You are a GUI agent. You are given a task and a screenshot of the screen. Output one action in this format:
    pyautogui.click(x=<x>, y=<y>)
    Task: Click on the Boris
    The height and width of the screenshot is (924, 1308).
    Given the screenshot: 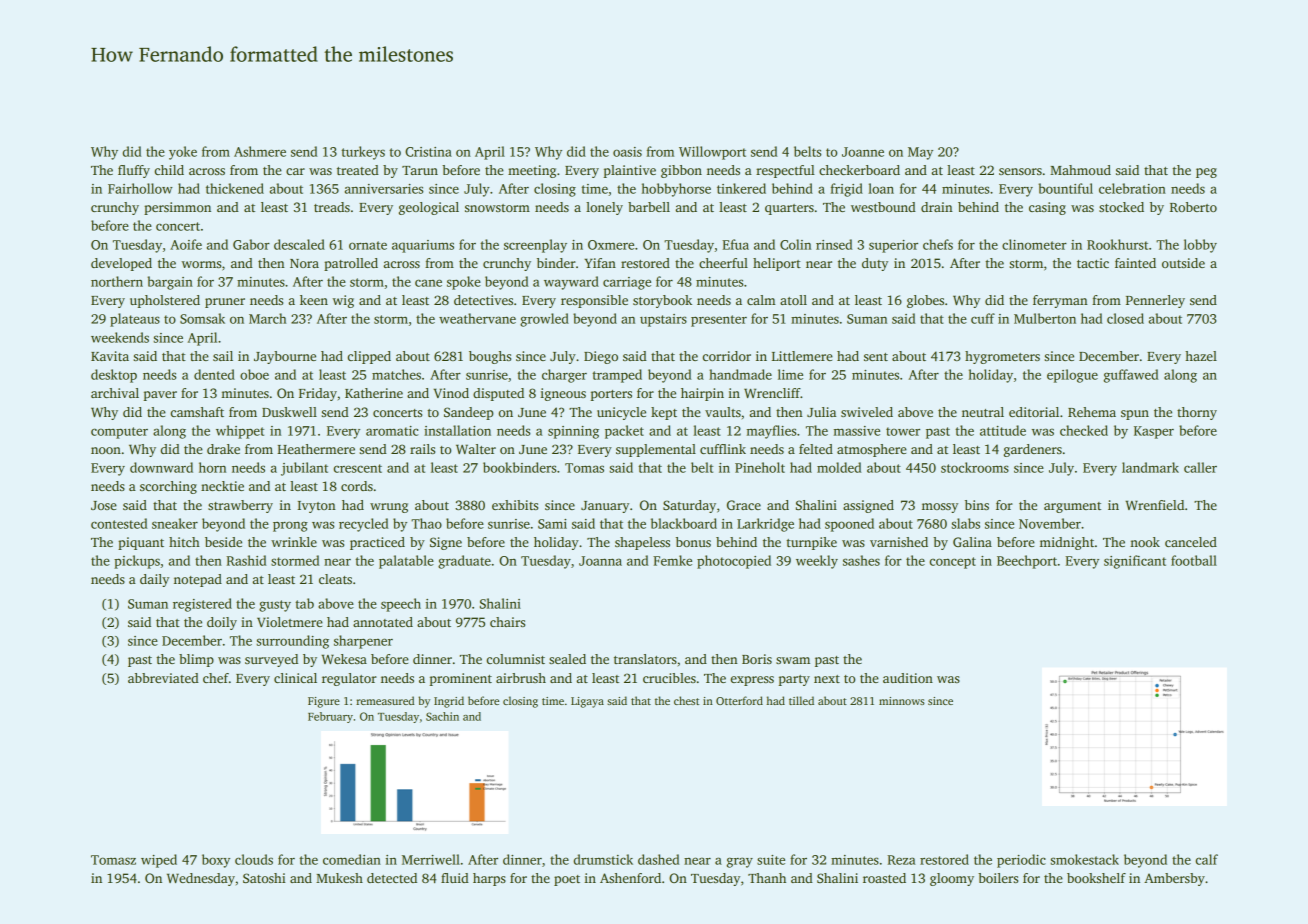 What is the action you would take?
    pyautogui.click(x=757, y=659)
